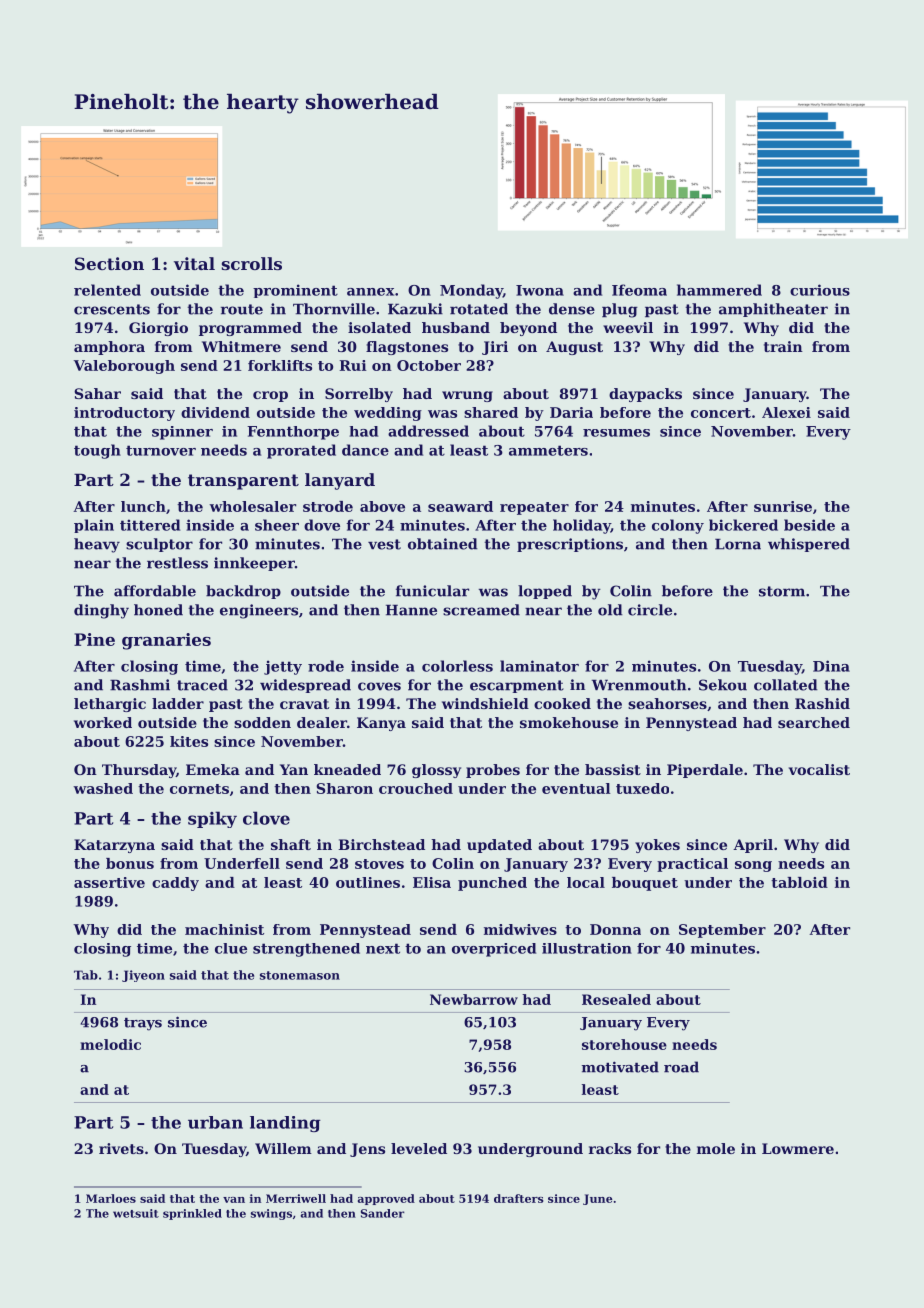  Describe the element at coordinates (231, 948) in the screenshot. I see `clue` at that location.
